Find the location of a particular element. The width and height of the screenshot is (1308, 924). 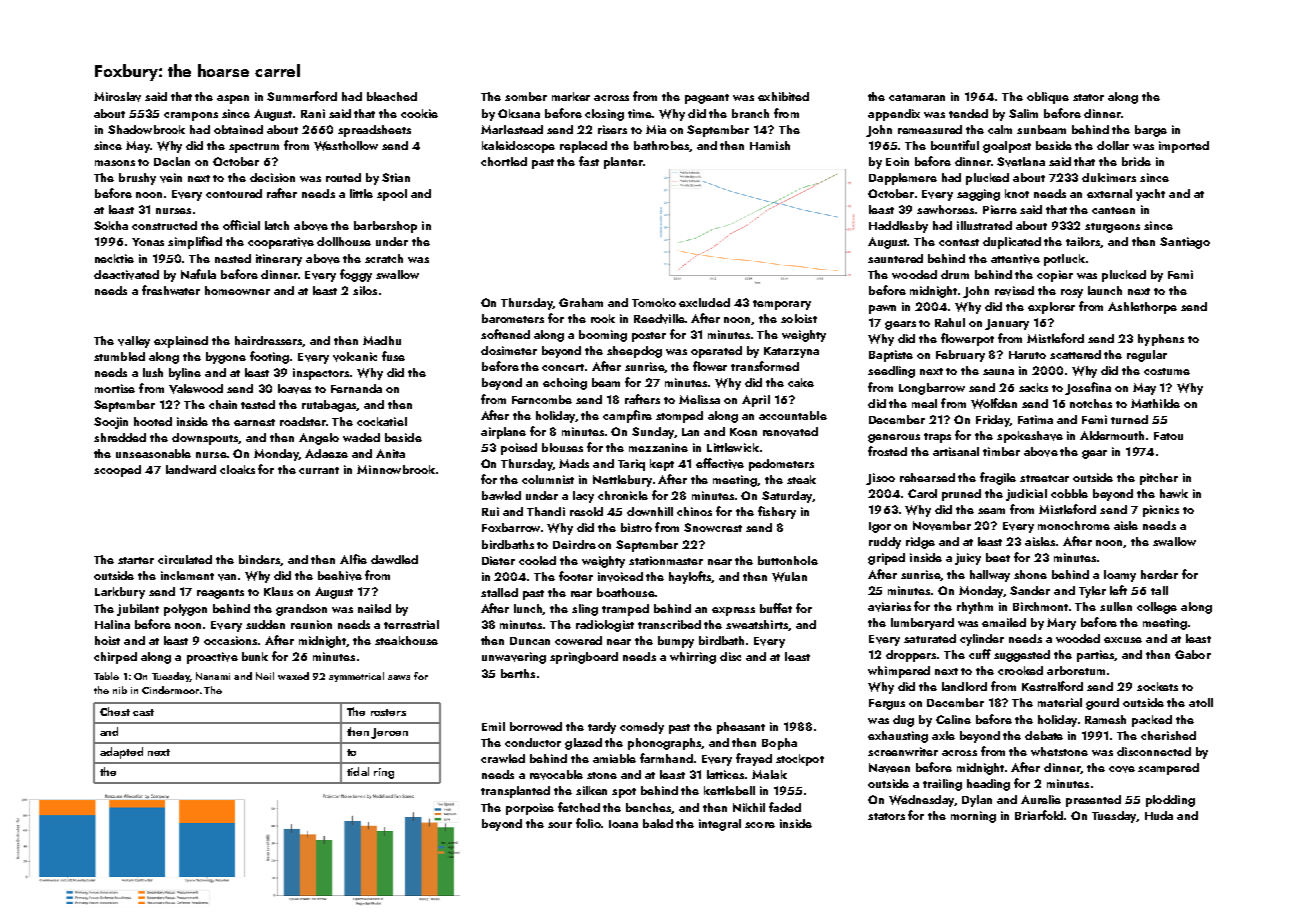

porpoise is located at coordinates (530, 809).
